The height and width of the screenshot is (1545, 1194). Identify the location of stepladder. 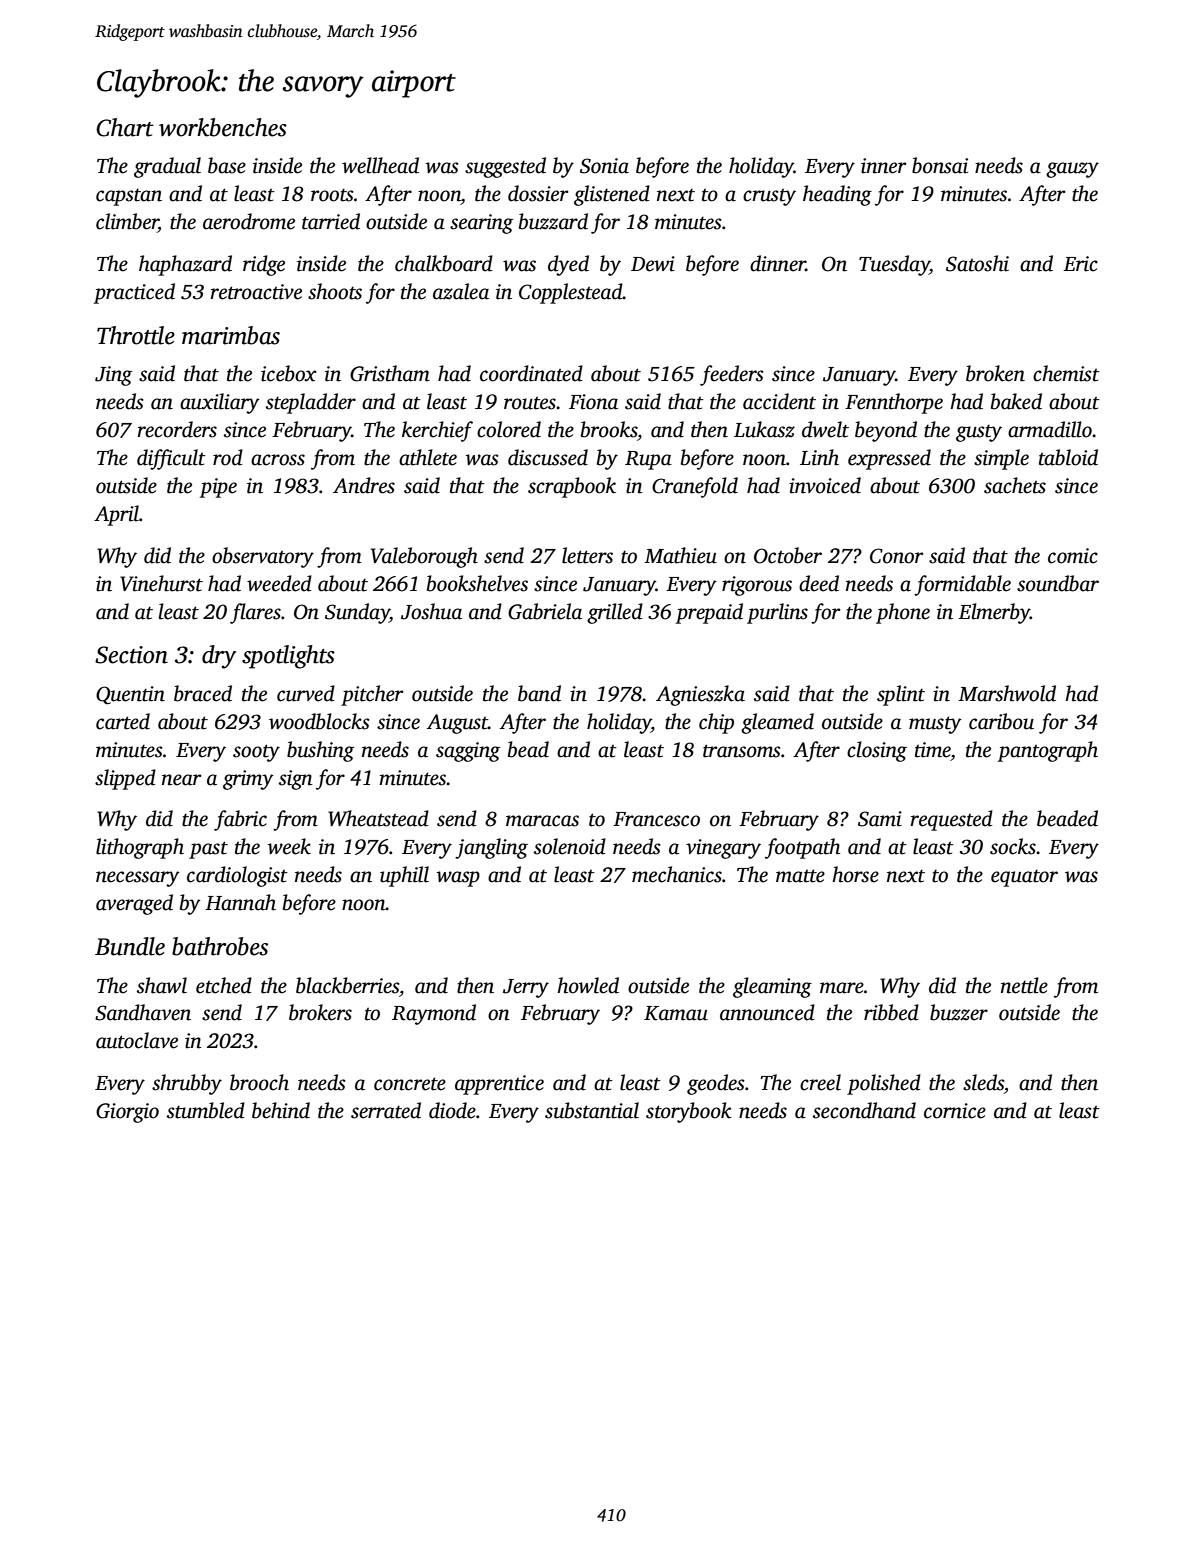
(311, 403).
